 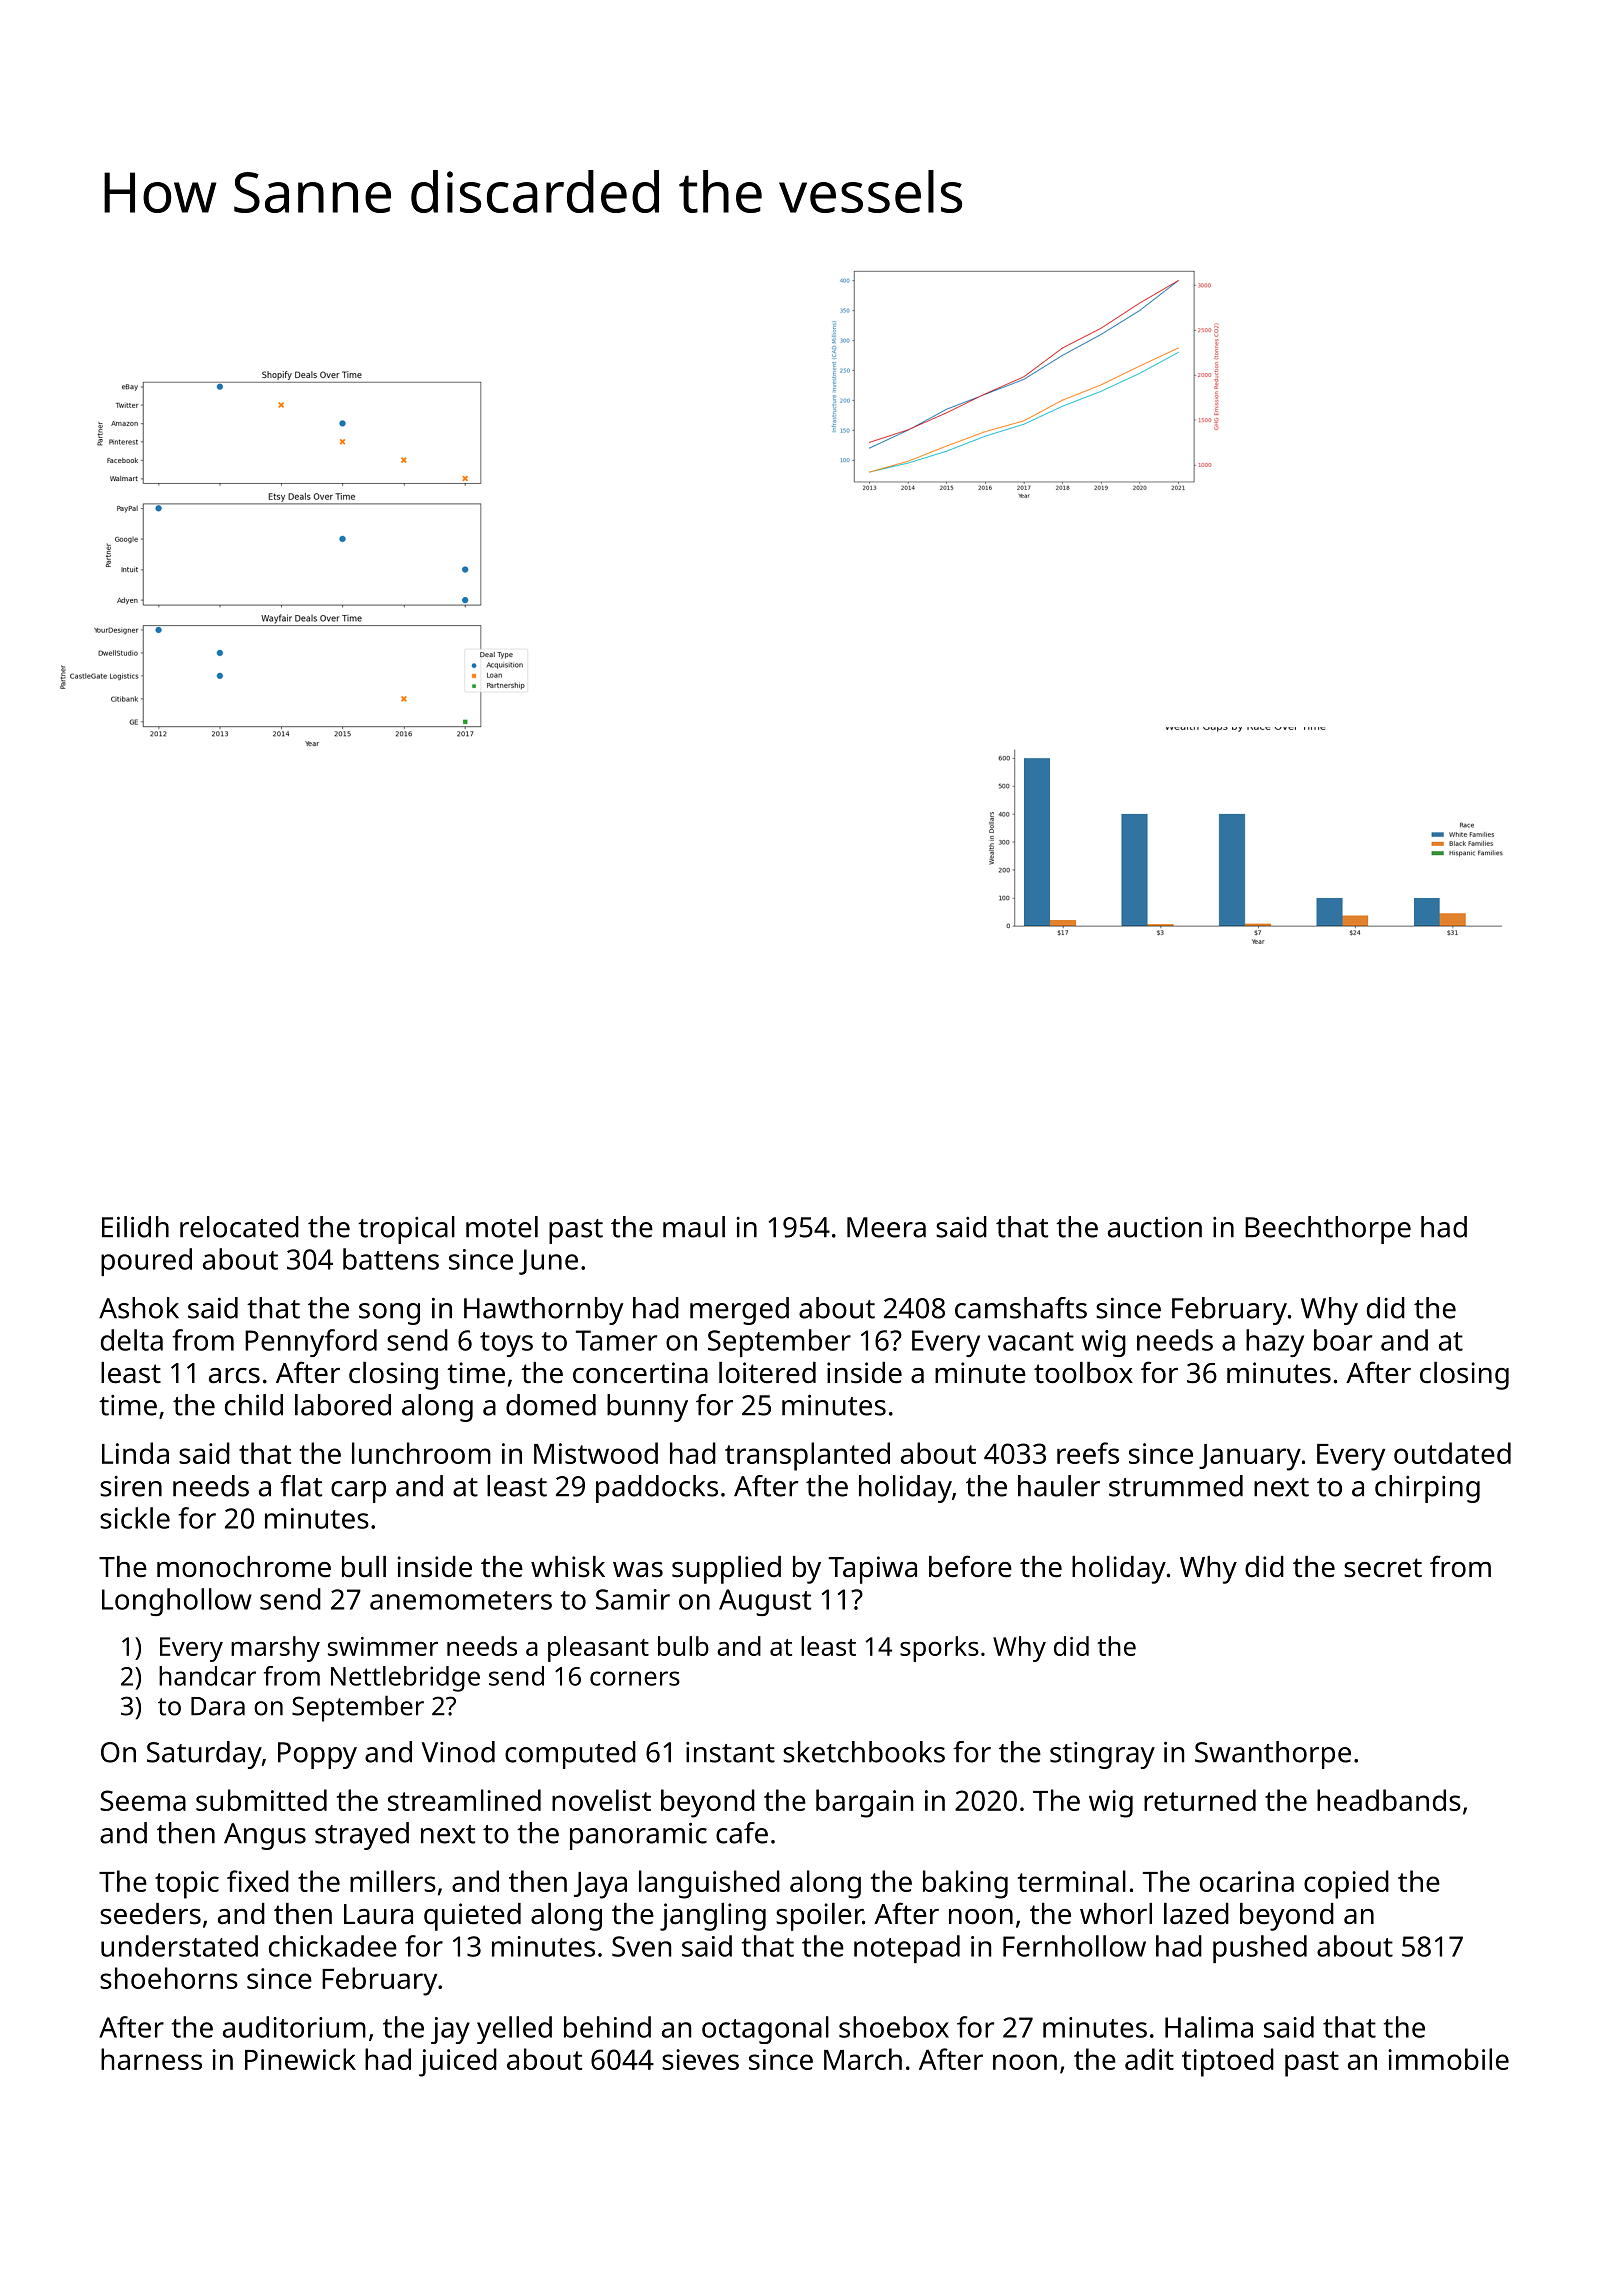 What do you see at coordinates (1343, 1340) in the screenshot?
I see `boar` at bounding box center [1343, 1340].
